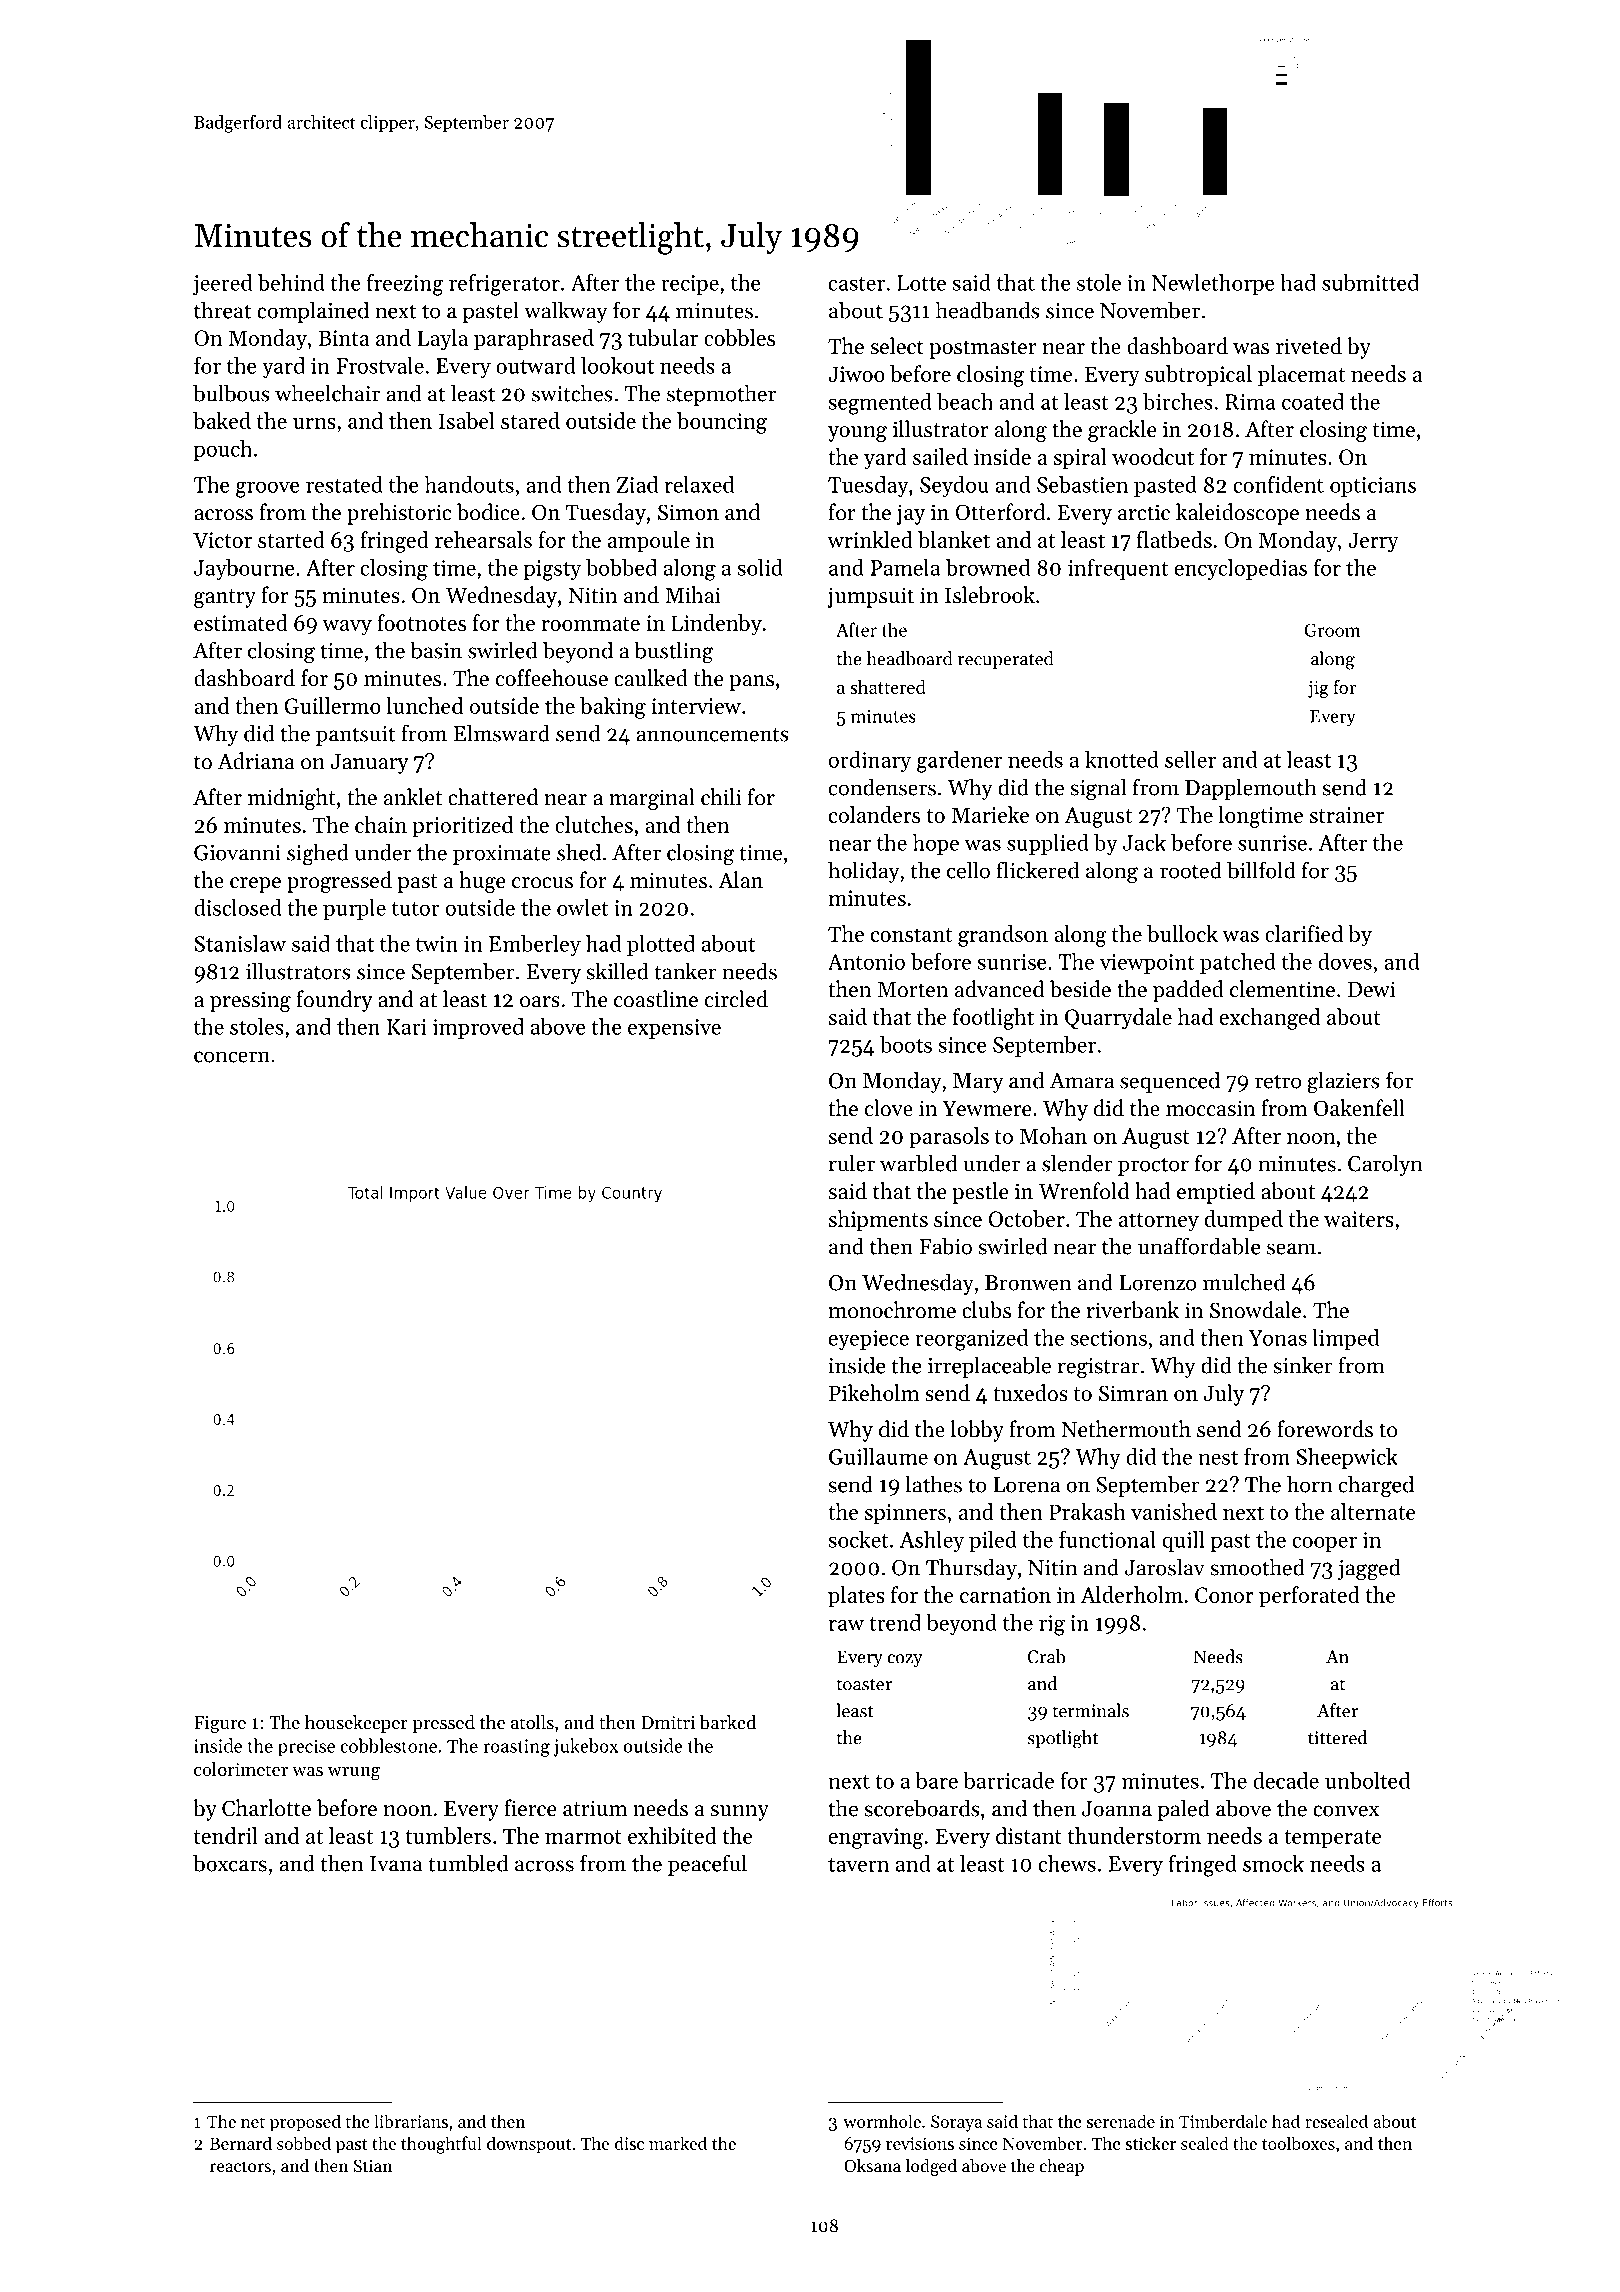  I want to click on headbands, so click(988, 310).
